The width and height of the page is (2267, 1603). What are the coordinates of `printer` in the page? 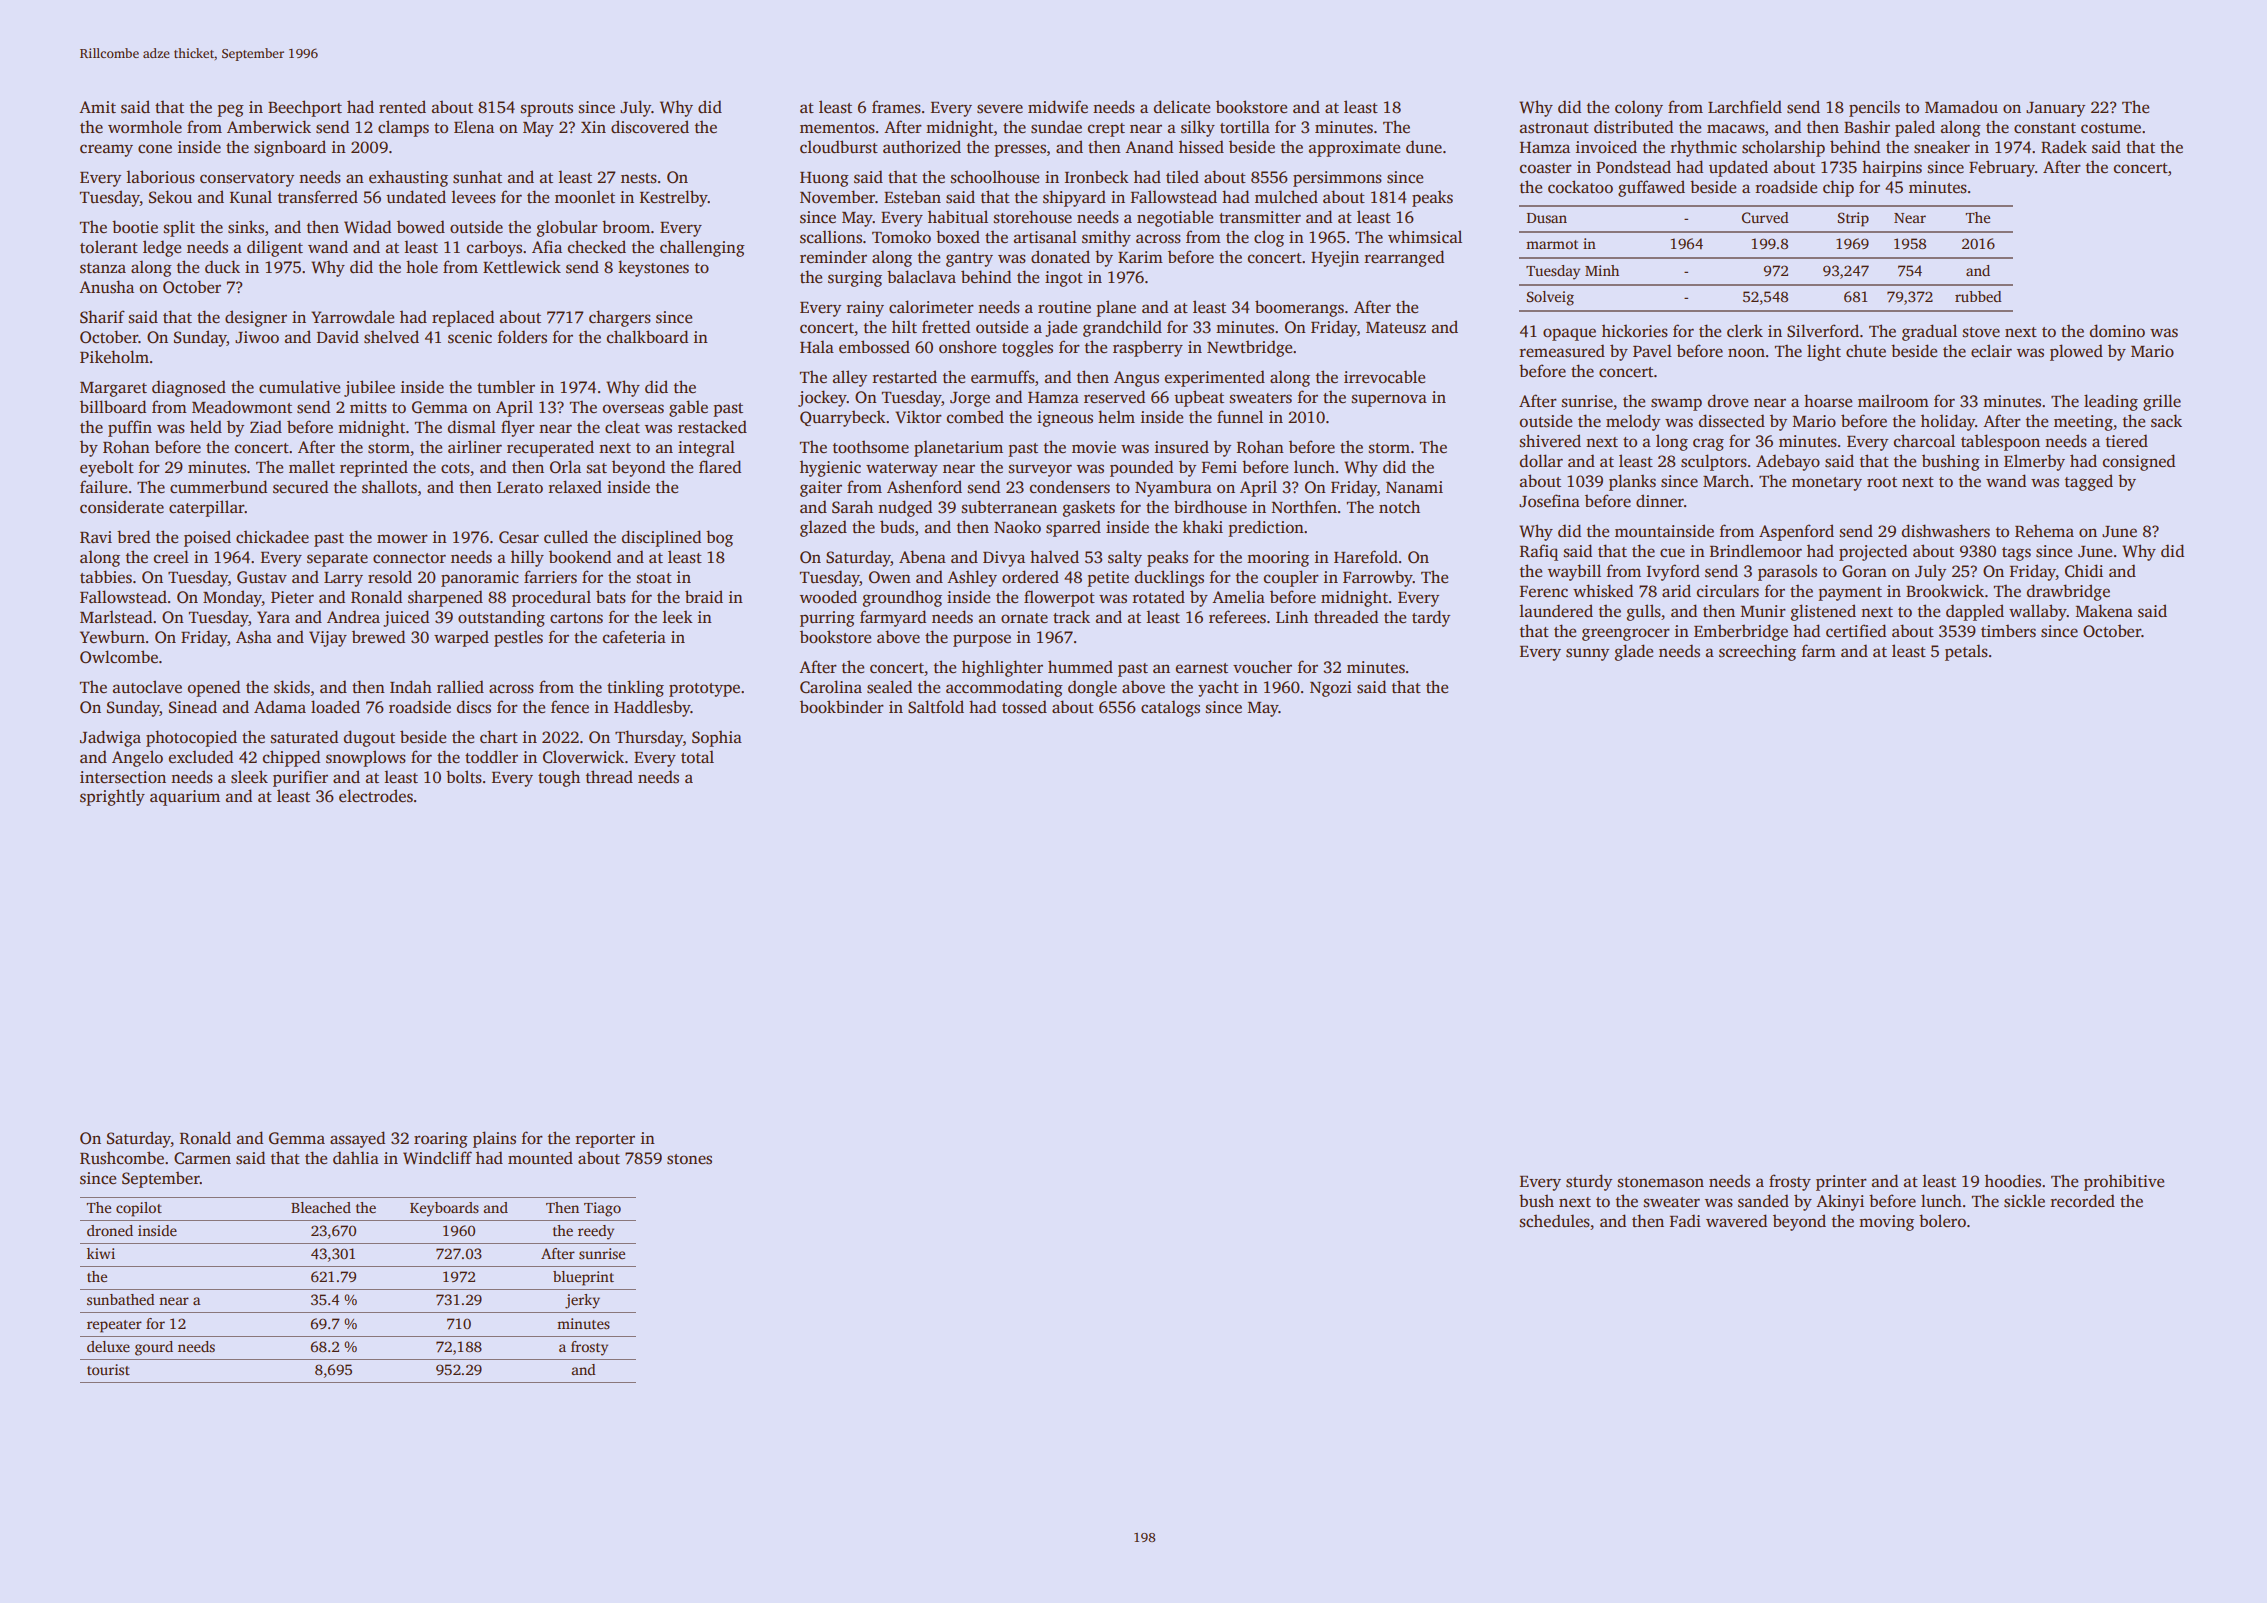 It's located at (1841, 1183).
